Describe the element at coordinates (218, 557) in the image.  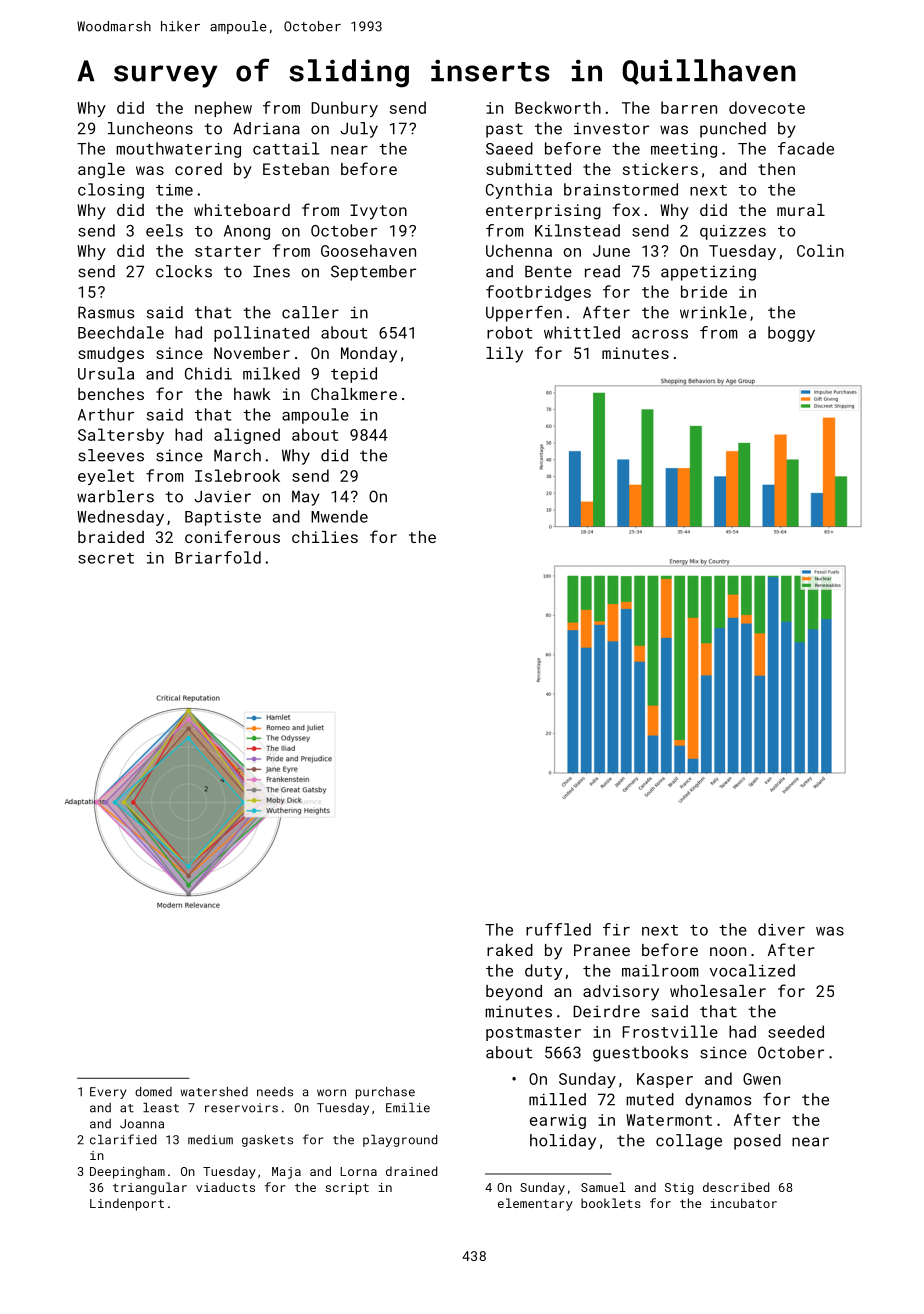
I see `Briarfold` at that location.
